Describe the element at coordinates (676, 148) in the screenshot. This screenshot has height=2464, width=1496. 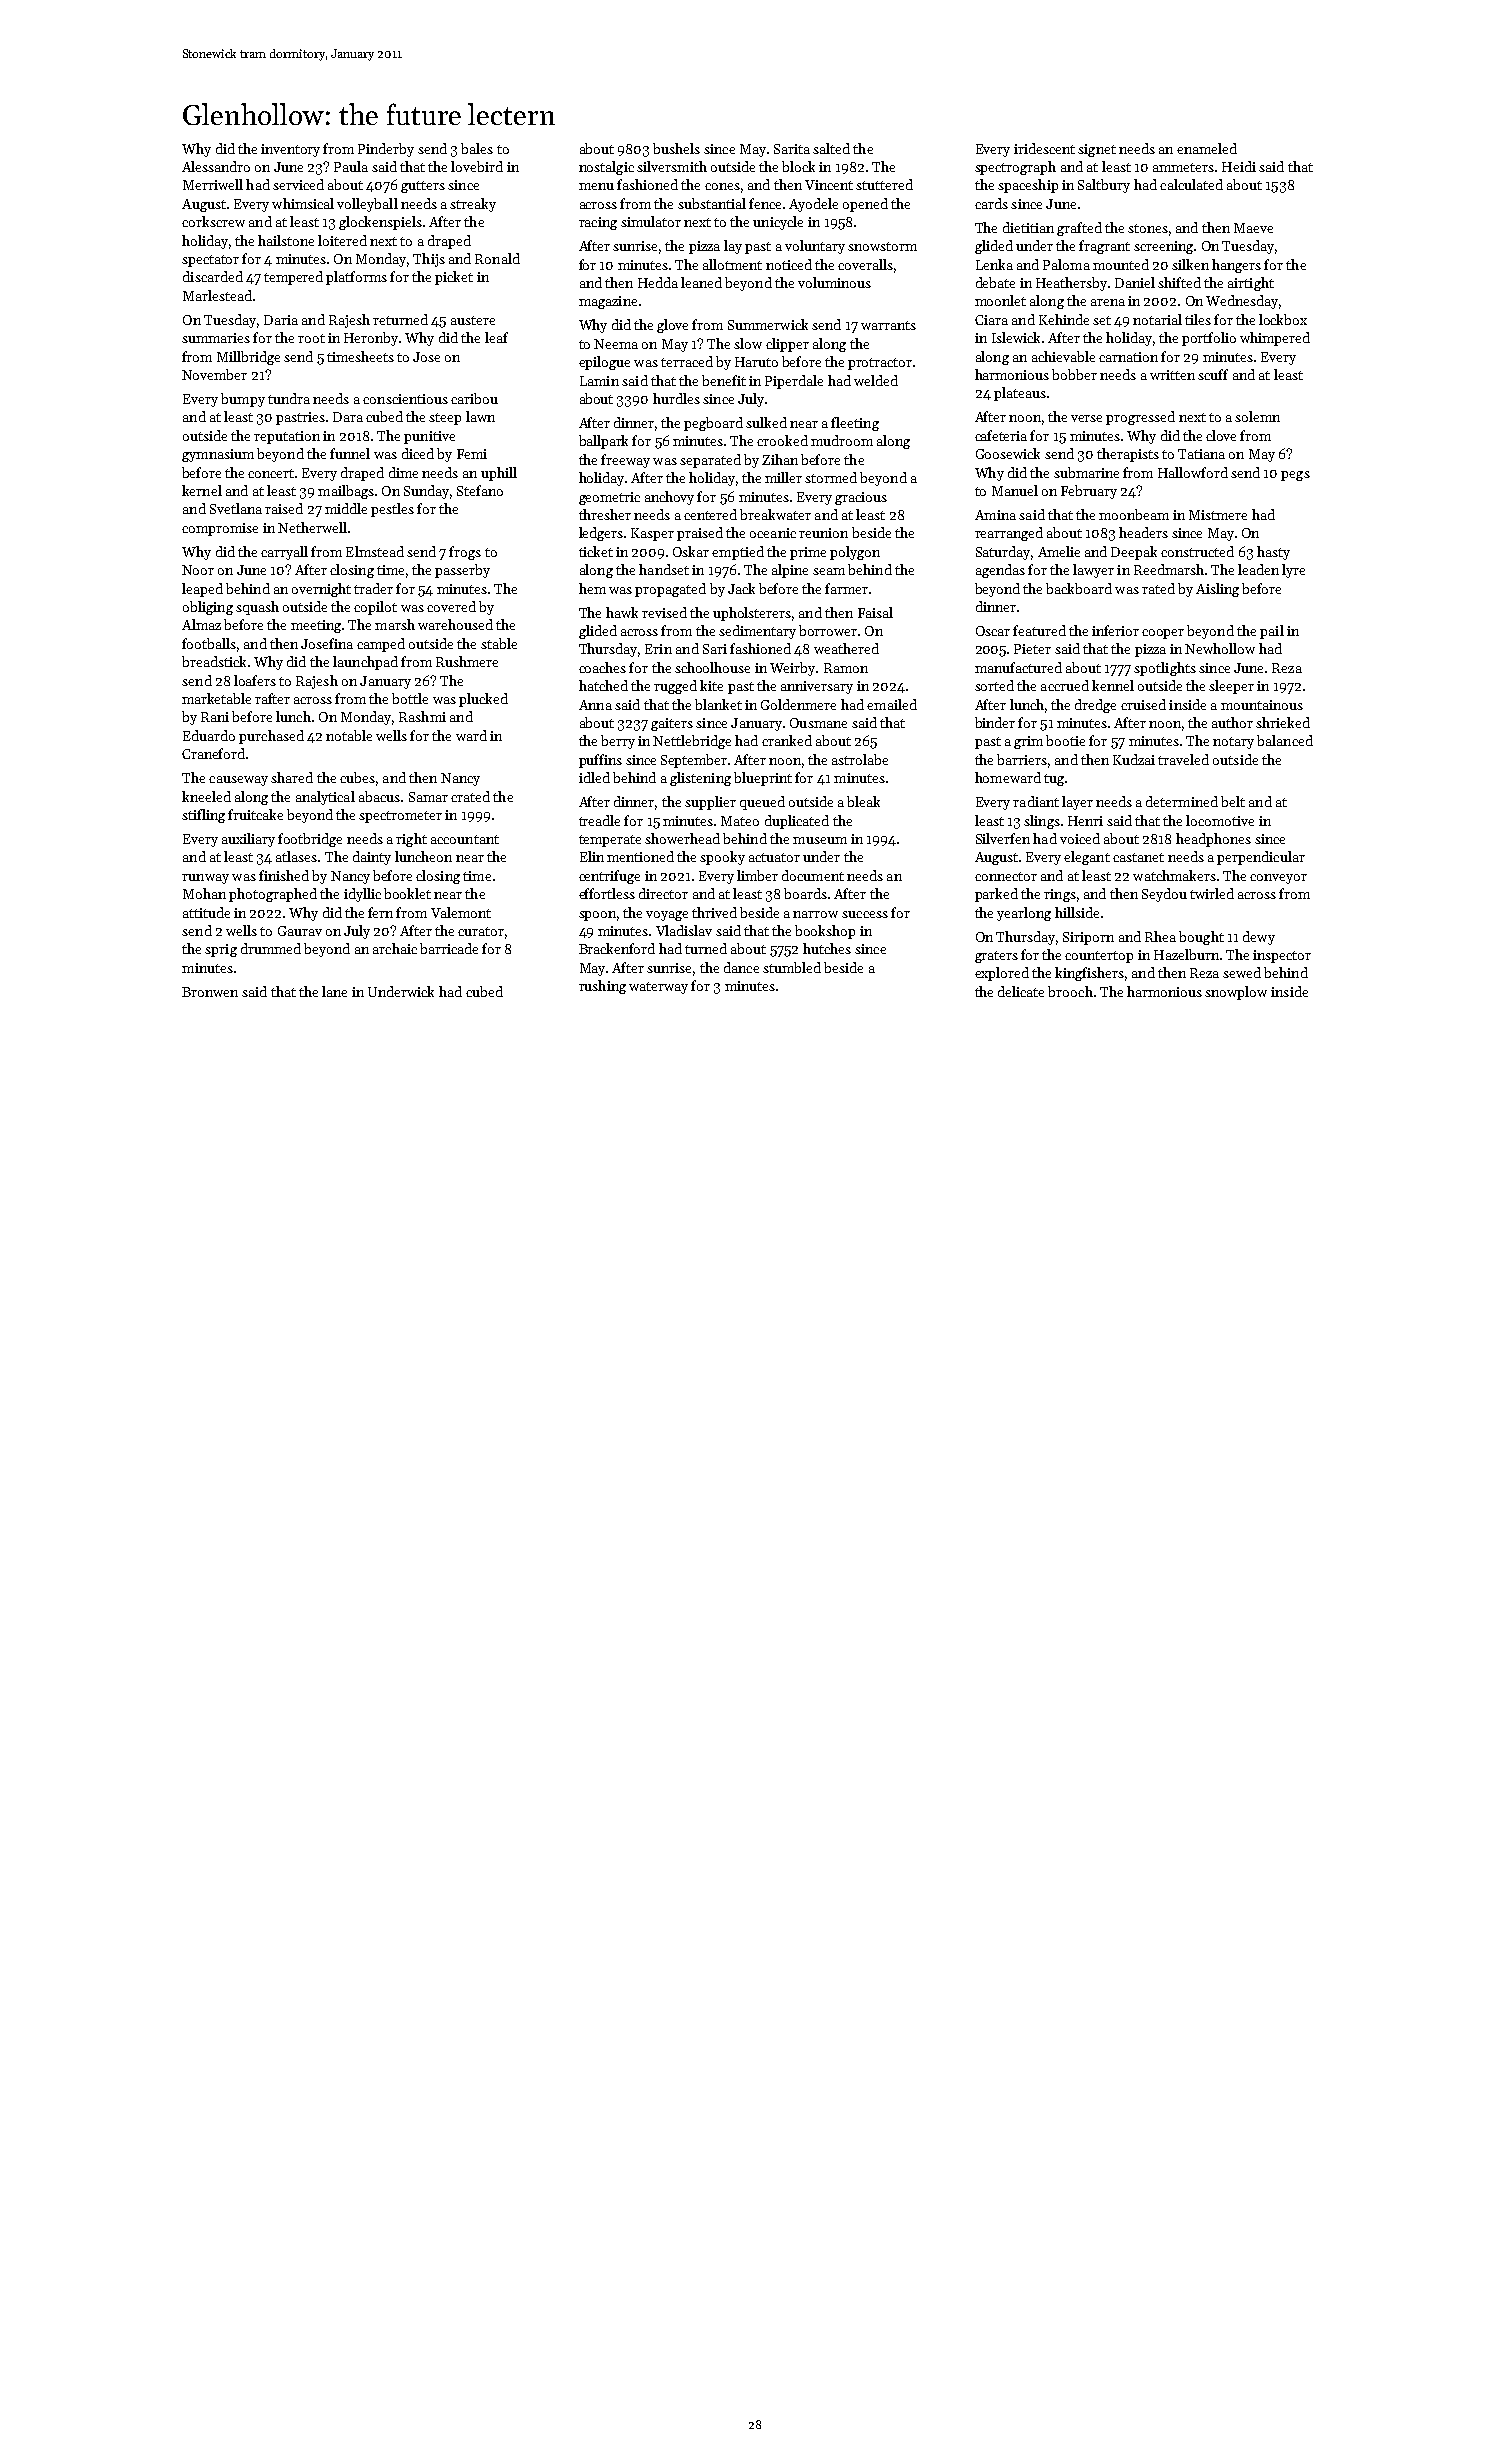
I see `bushels` at that location.
